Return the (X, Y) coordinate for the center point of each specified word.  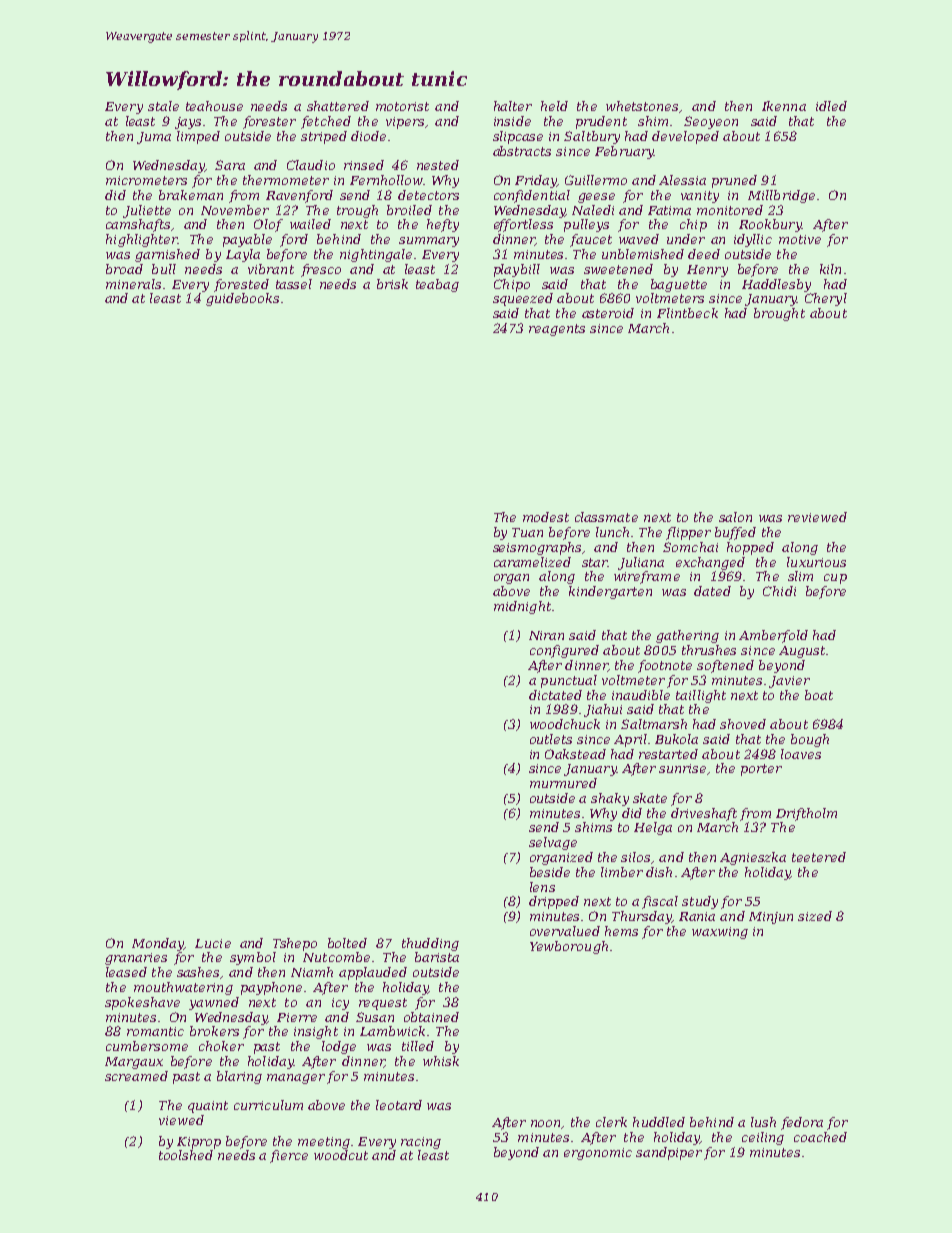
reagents (557, 330)
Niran (546, 635)
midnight (522, 607)
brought (779, 314)
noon (545, 1123)
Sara (230, 165)
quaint (208, 1107)
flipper (688, 533)
